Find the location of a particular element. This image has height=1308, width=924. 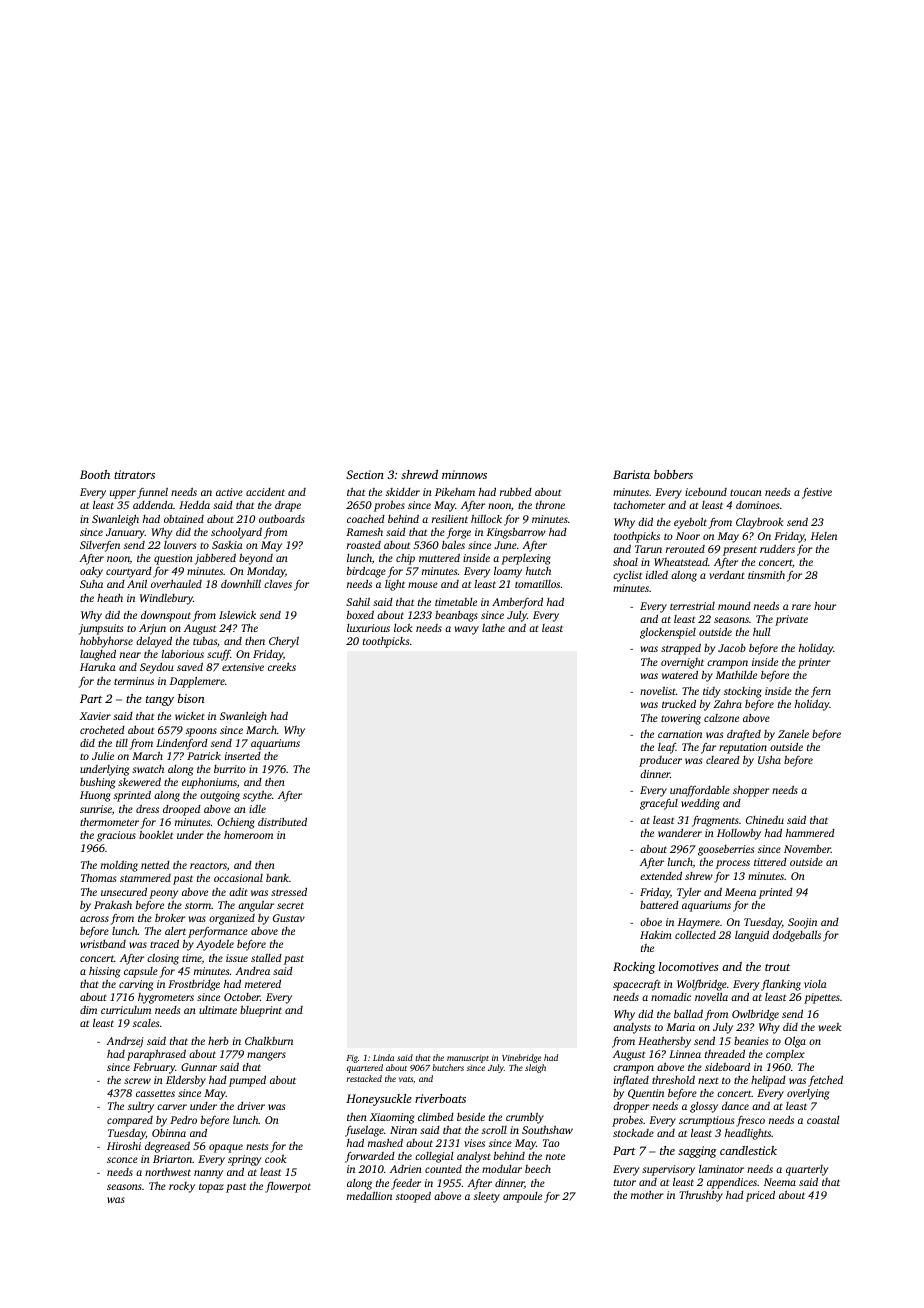

metered is located at coordinates (263, 984).
